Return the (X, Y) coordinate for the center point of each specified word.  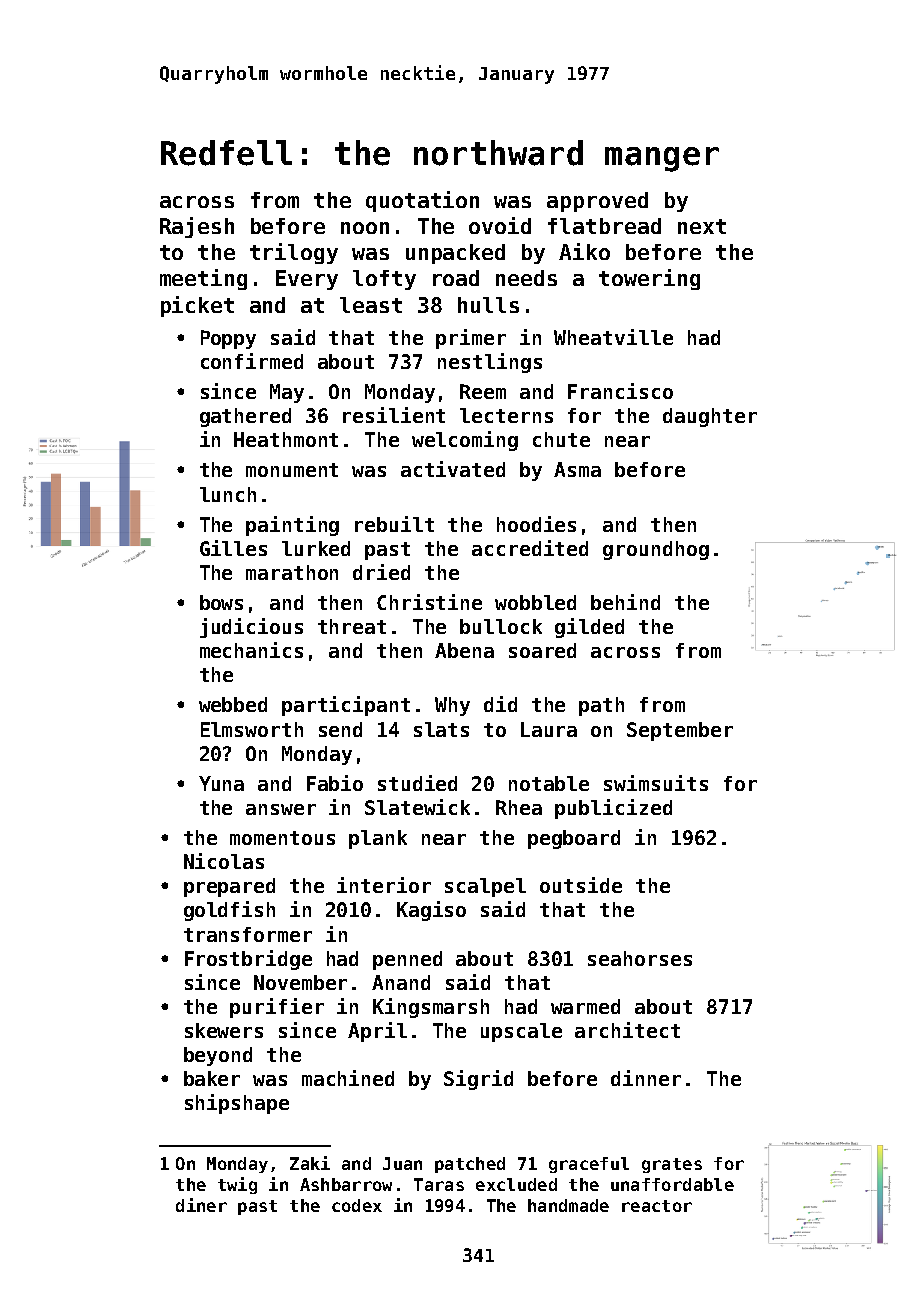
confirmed (252, 361)
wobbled (535, 602)
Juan (402, 1163)
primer (471, 339)
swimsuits (656, 783)
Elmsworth (252, 729)
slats (441, 729)
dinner (646, 1078)
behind (625, 602)
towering (649, 279)
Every (307, 280)
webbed (233, 704)
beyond (218, 1056)
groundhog (656, 550)
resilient (394, 415)
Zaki (310, 1163)
